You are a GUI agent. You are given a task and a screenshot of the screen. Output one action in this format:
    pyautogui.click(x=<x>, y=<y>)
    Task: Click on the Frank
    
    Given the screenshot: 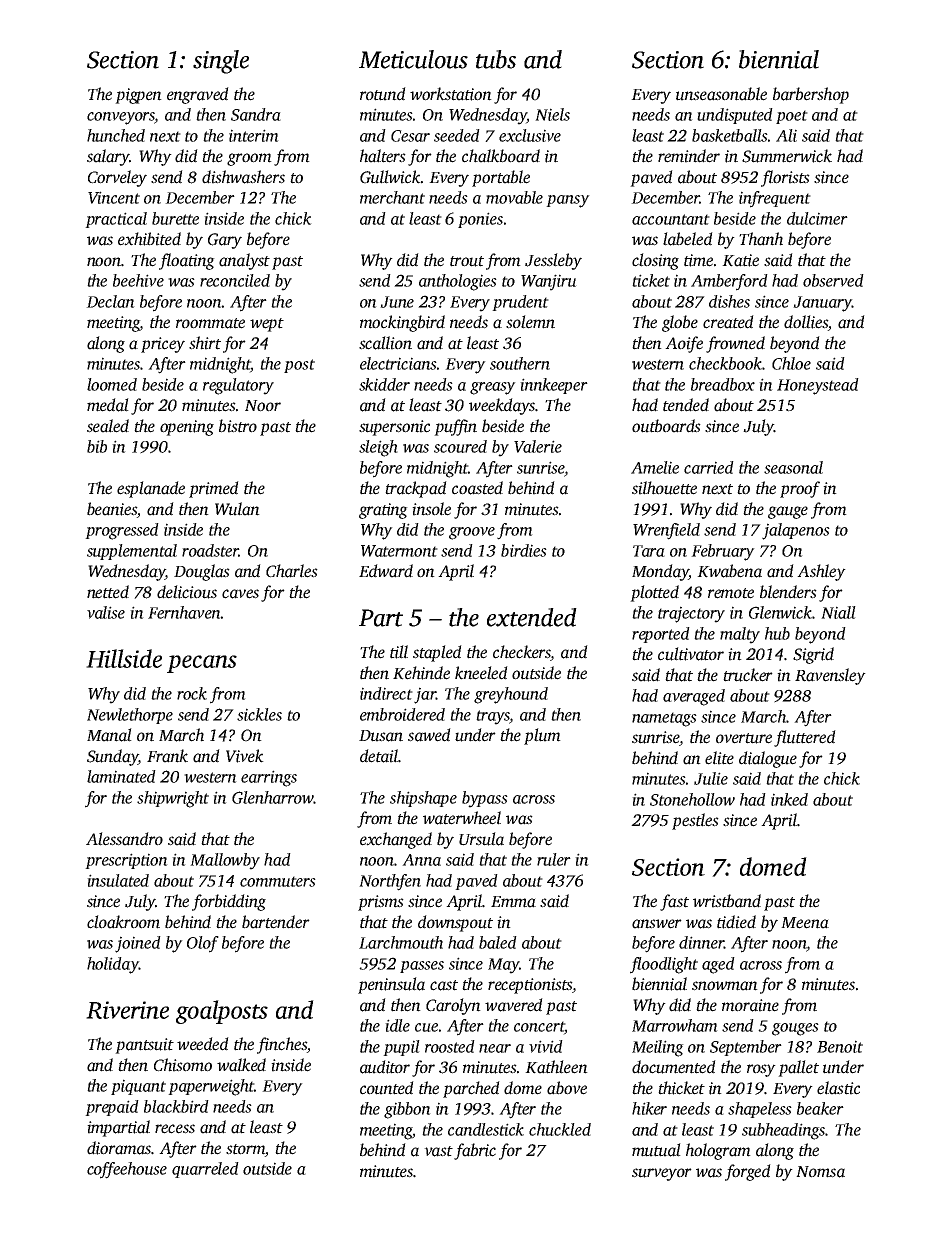 What is the action you would take?
    pyautogui.click(x=167, y=756)
